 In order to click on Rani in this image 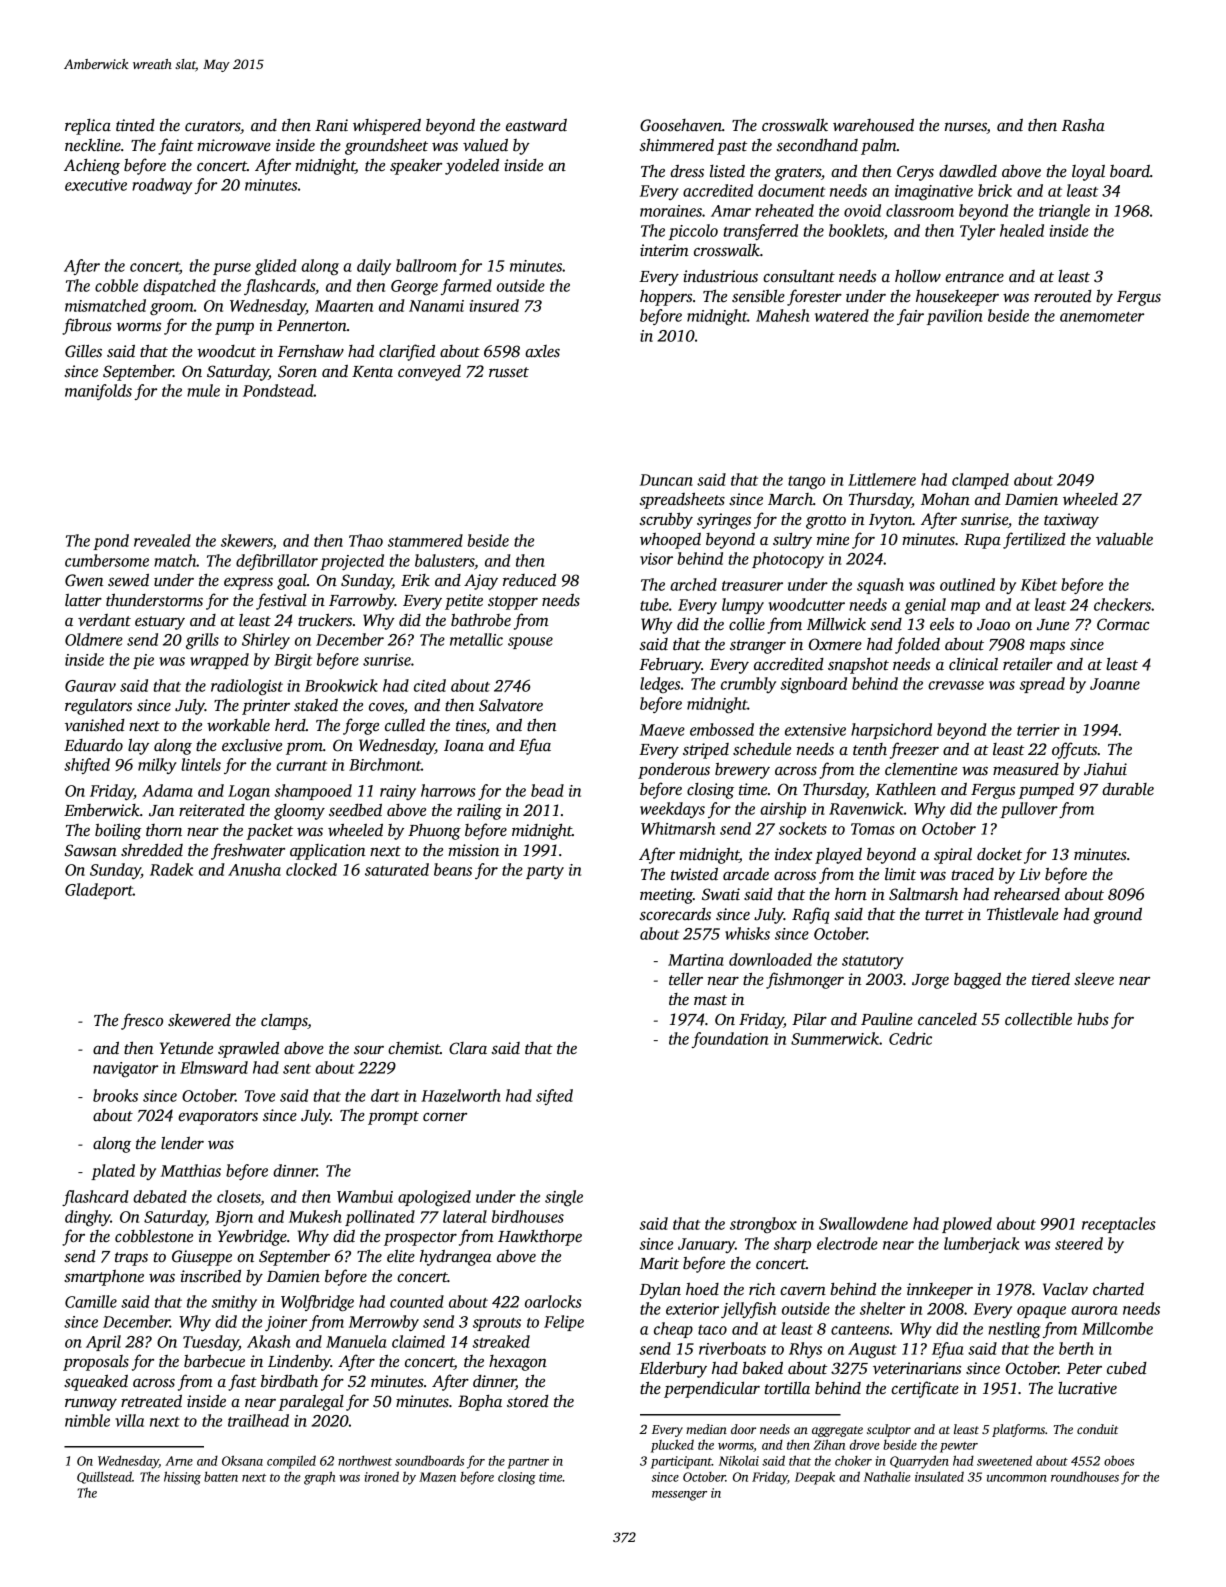, I will do `click(331, 125)`.
